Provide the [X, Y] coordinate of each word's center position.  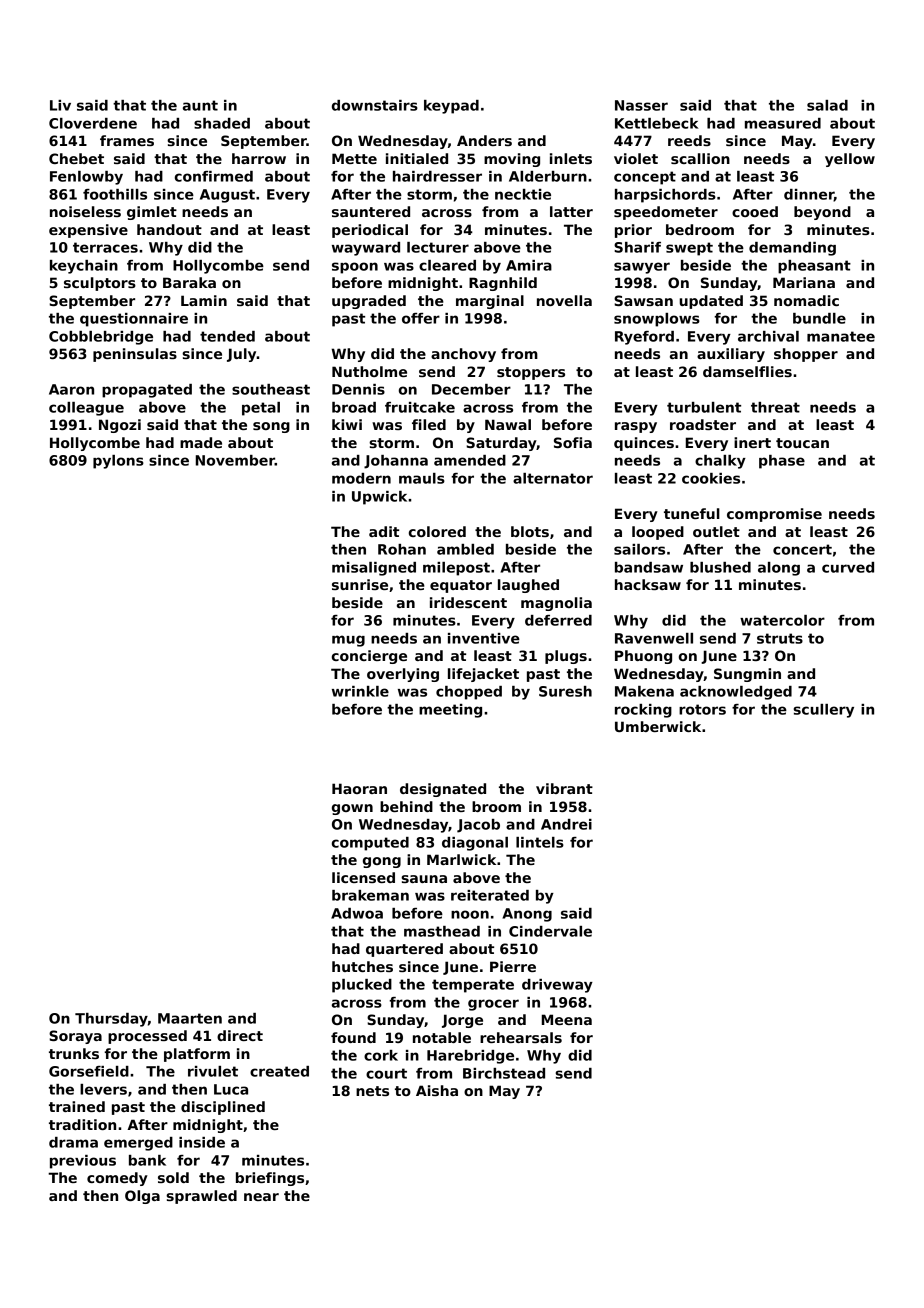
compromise [774, 515]
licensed [363, 877]
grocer [493, 1005]
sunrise [360, 584]
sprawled [201, 1197]
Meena [567, 1019]
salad [827, 105]
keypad [451, 107]
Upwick [379, 498]
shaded [222, 123]
